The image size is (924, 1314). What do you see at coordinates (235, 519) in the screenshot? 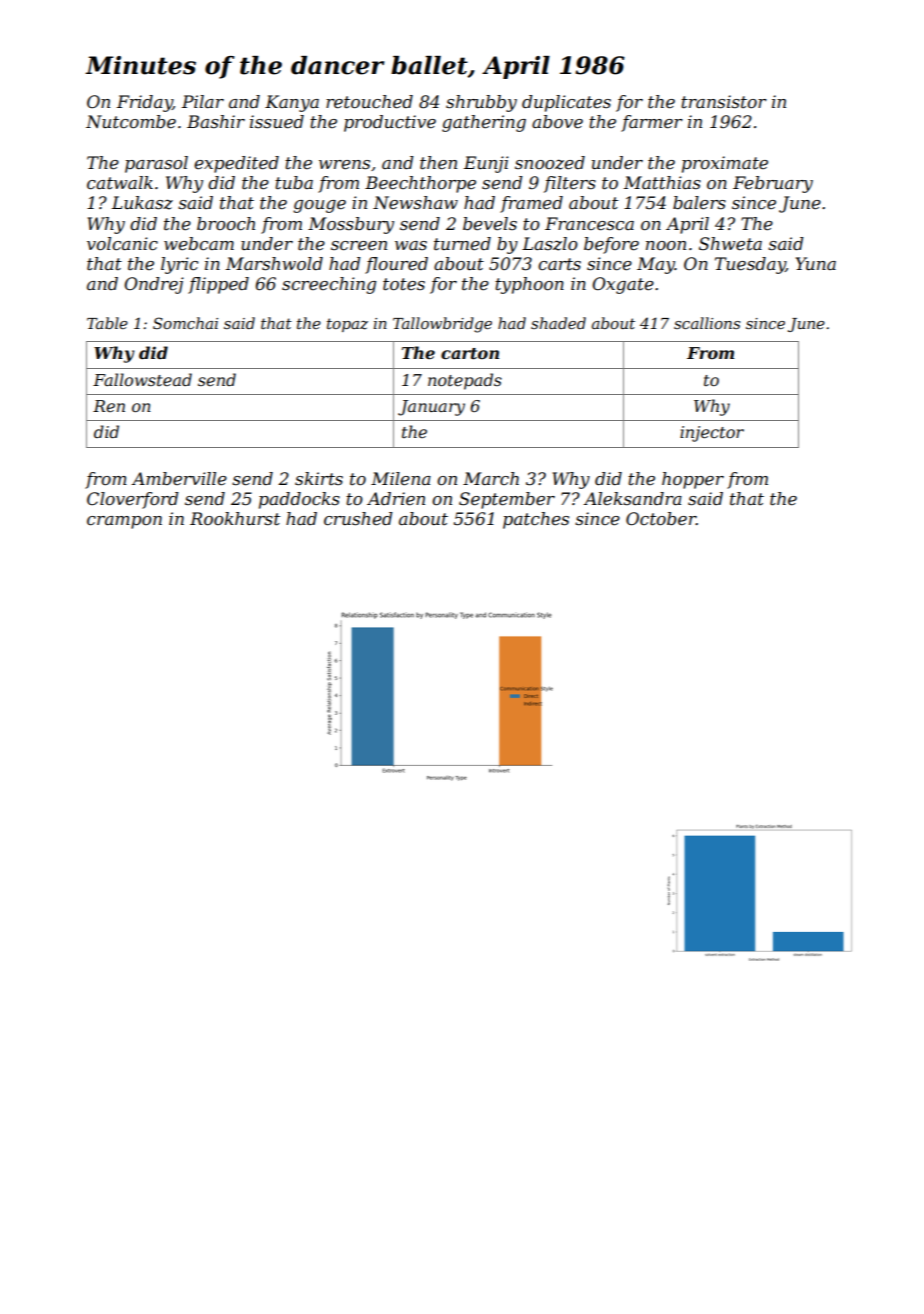
I see `Rookhurst` at bounding box center [235, 519].
